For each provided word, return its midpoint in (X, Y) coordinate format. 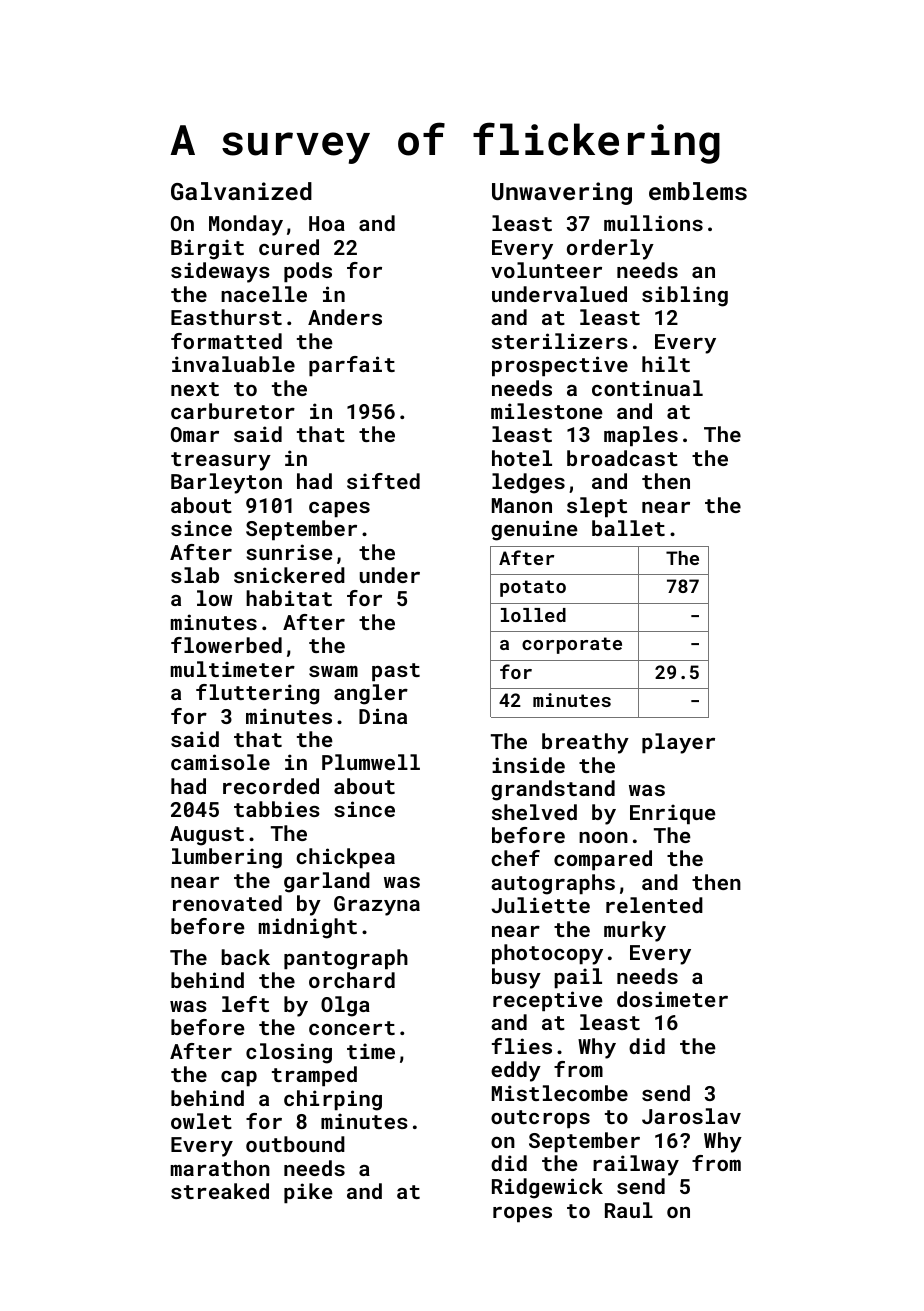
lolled (533, 615)
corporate (572, 645)
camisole (220, 762)
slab (195, 575)
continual (647, 388)
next (195, 389)
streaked (220, 1191)
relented (654, 905)
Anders (345, 317)
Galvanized (241, 191)
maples (641, 436)
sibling (685, 296)
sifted (383, 481)
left (245, 1004)
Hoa (327, 223)
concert (352, 1028)
